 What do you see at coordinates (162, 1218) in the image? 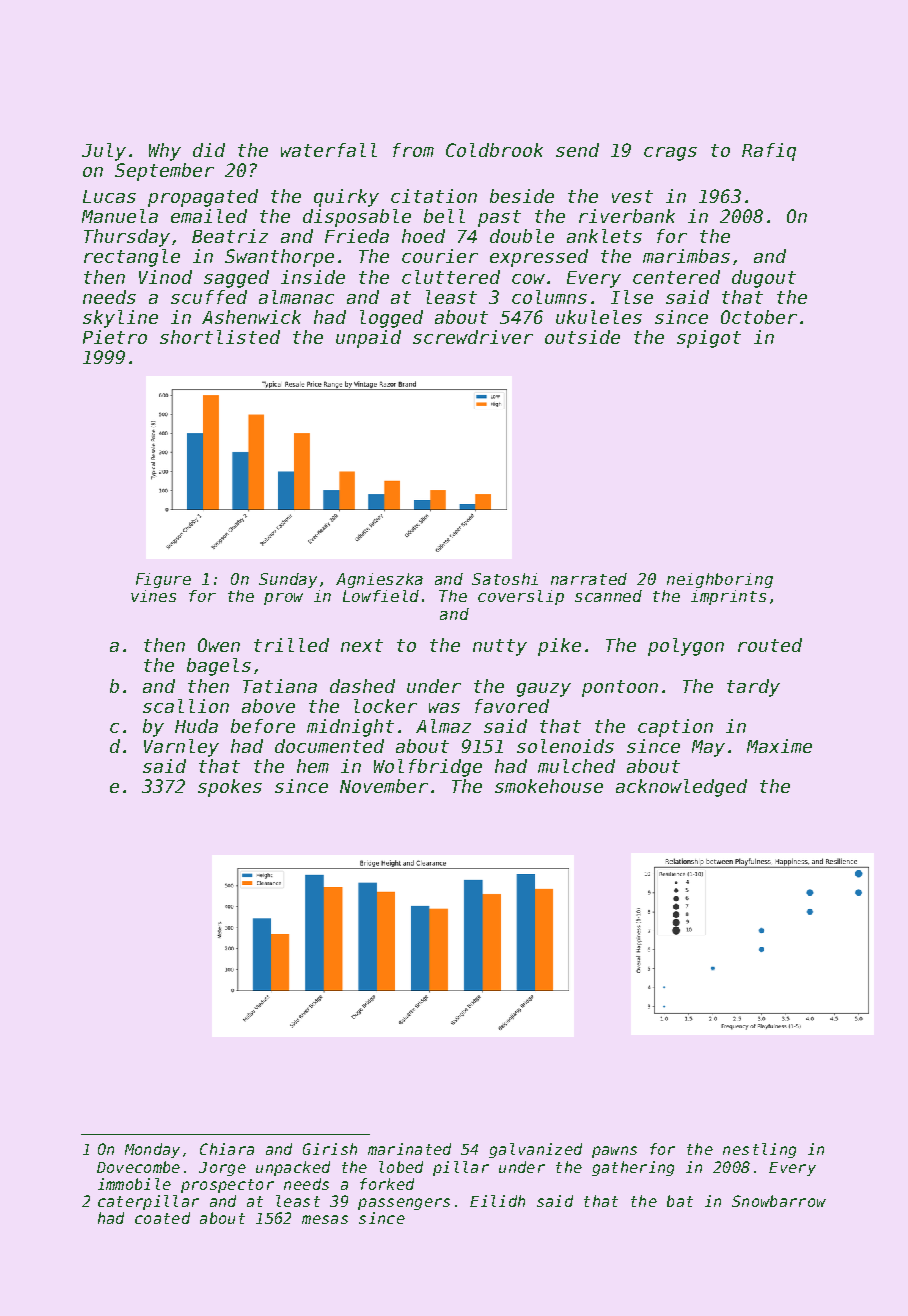
I see `coated` at bounding box center [162, 1218].
